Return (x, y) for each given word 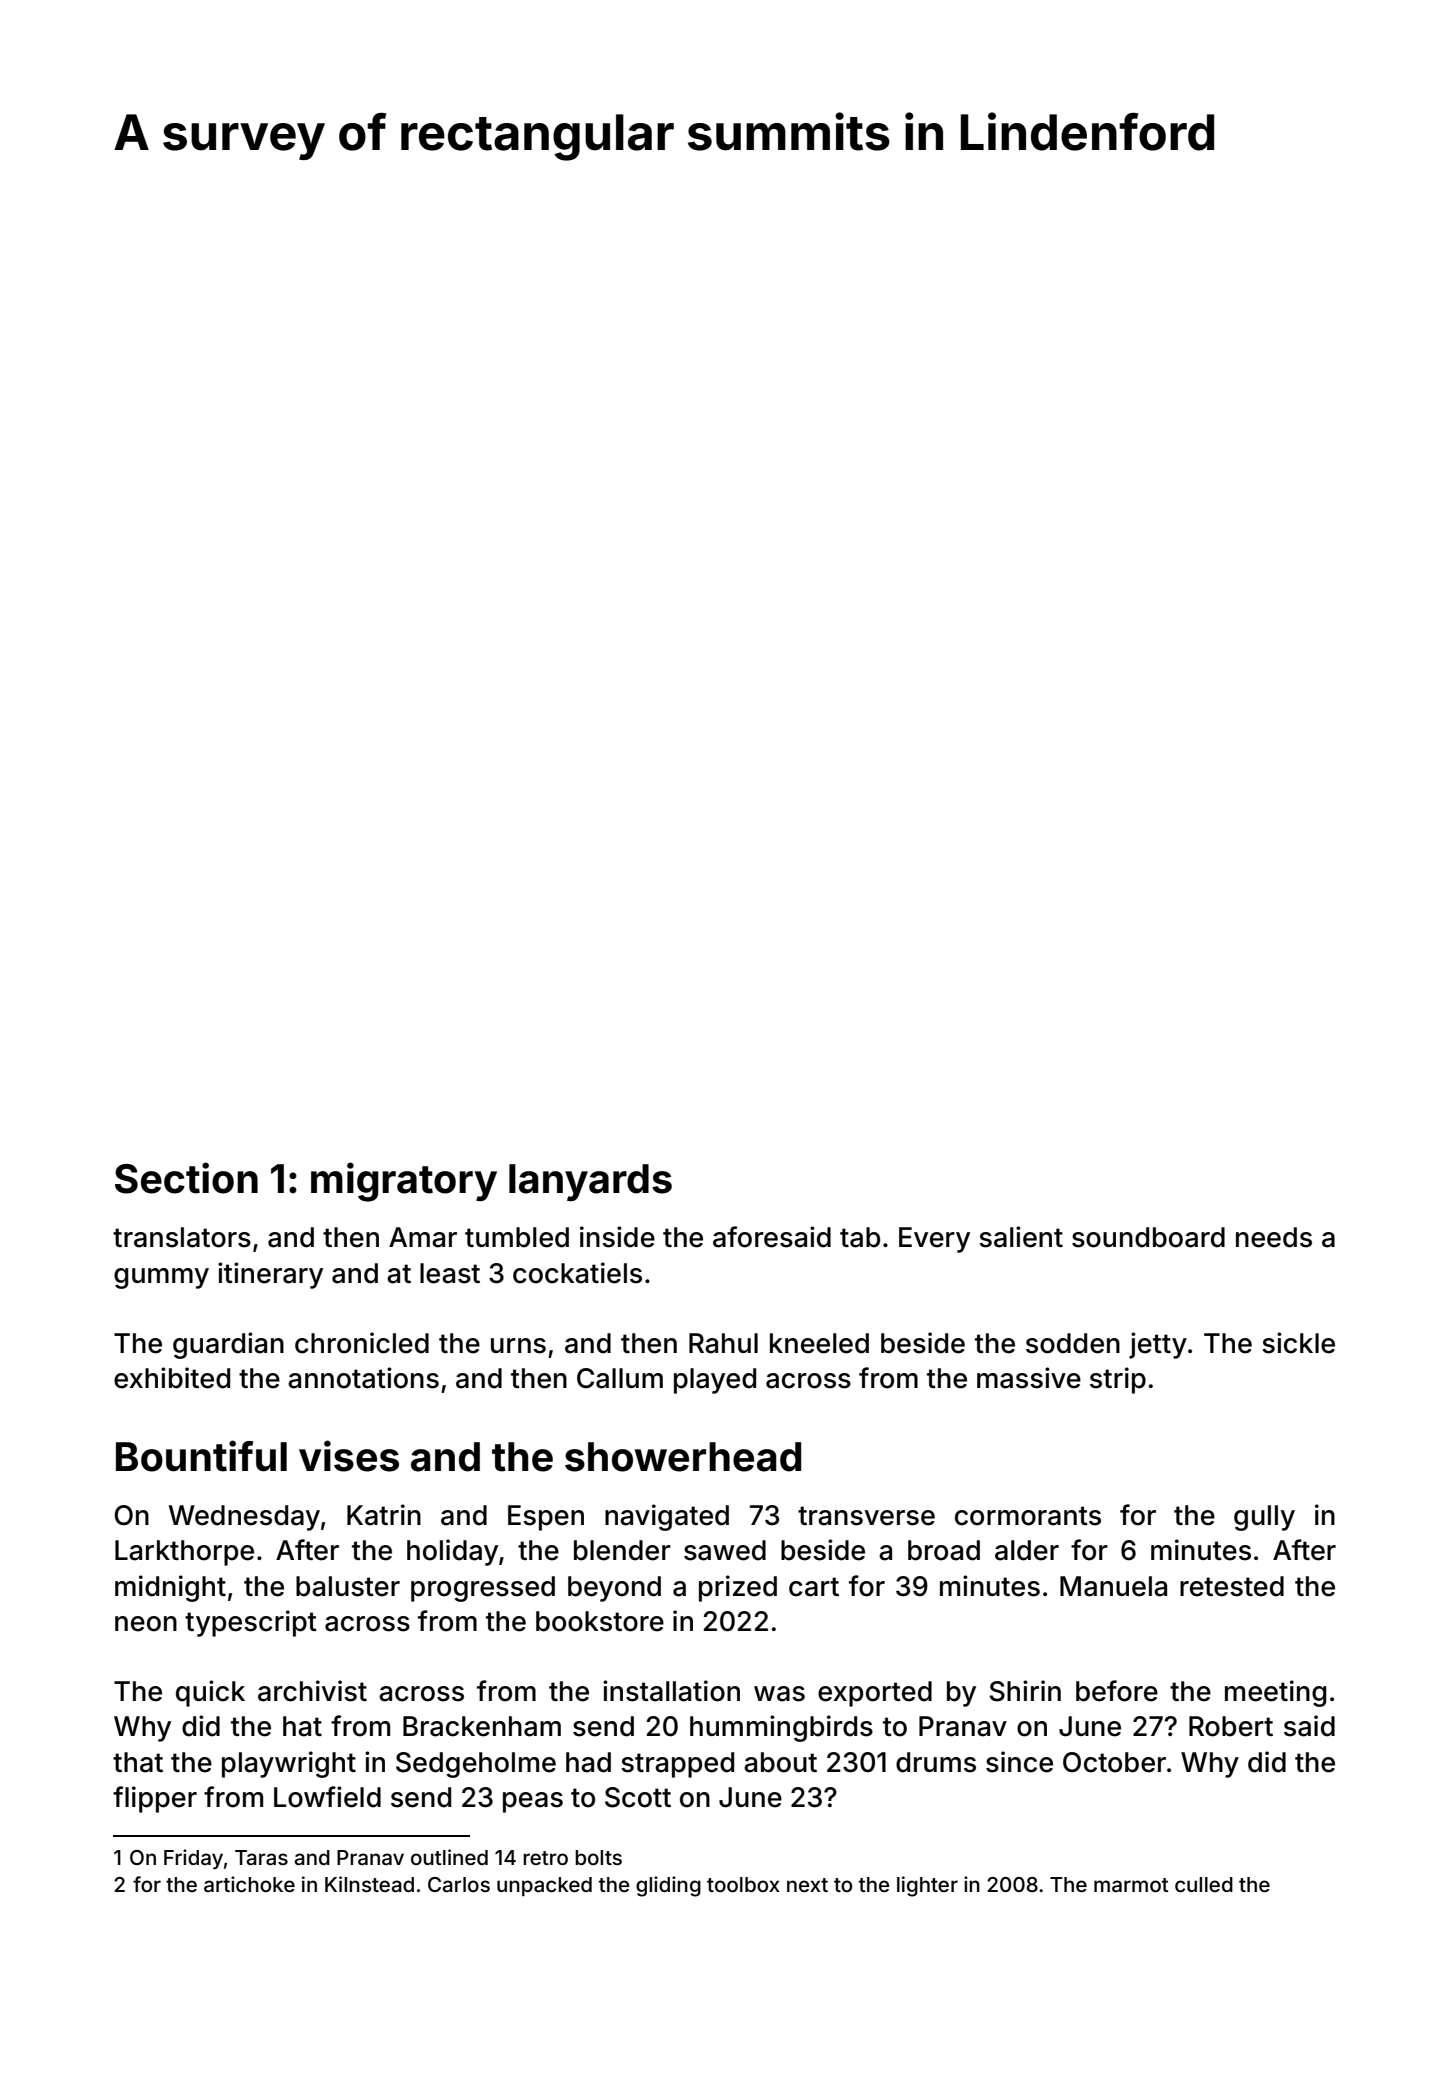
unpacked (544, 1886)
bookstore (600, 1621)
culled (1204, 1884)
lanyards (590, 1182)
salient (1021, 1237)
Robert (1231, 1726)
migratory (404, 1182)
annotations (363, 1378)
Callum (620, 1378)
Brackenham (482, 1726)
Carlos (459, 1884)
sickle (1298, 1343)
